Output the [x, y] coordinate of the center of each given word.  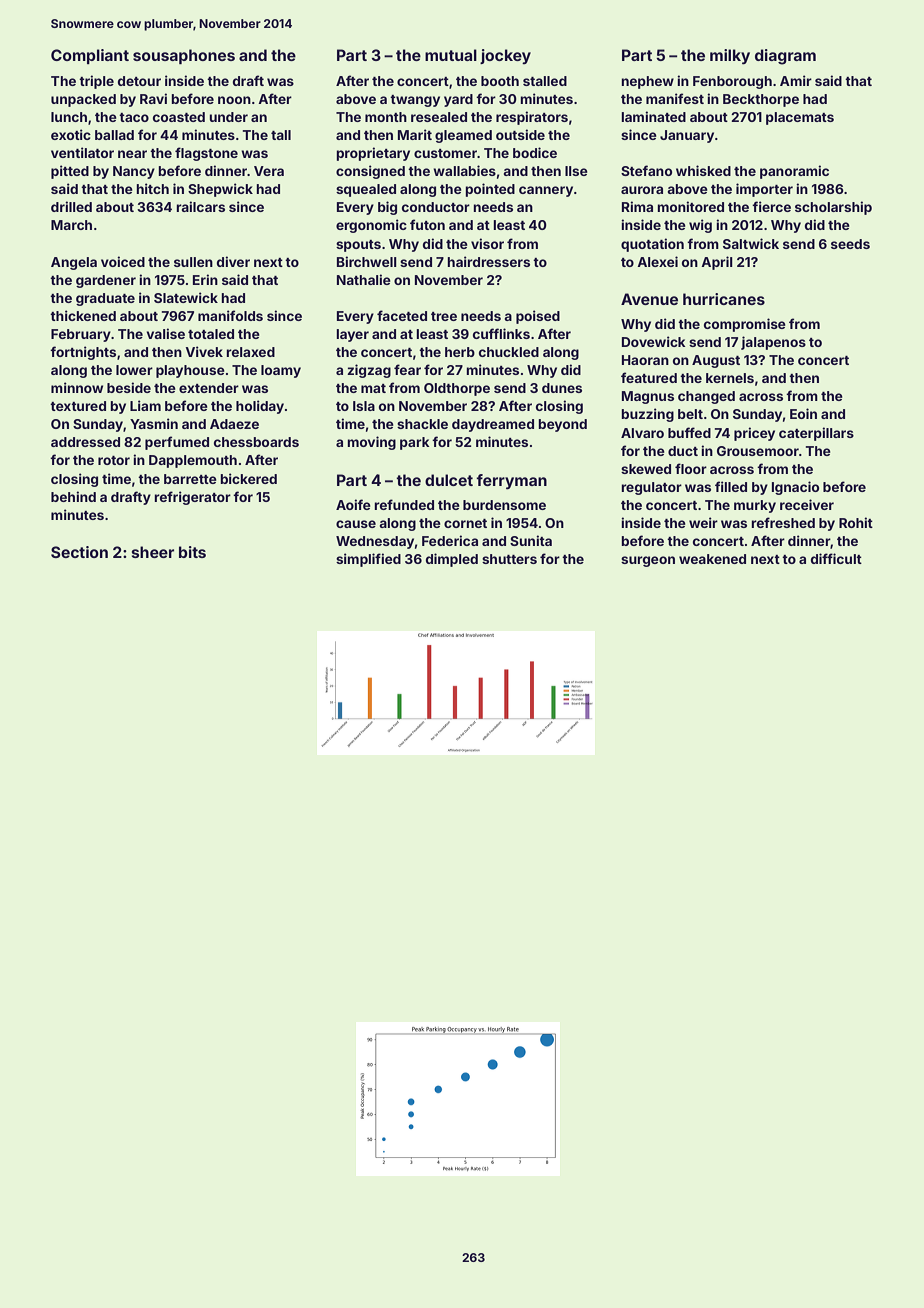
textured [78, 406]
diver [233, 261]
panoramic [794, 172]
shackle [422, 424]
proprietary [373, 154]
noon [234, 100]
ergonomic [371, 226]
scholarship [833, 208]
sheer [153, 552]
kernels [730, 378]
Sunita [531, 540]
